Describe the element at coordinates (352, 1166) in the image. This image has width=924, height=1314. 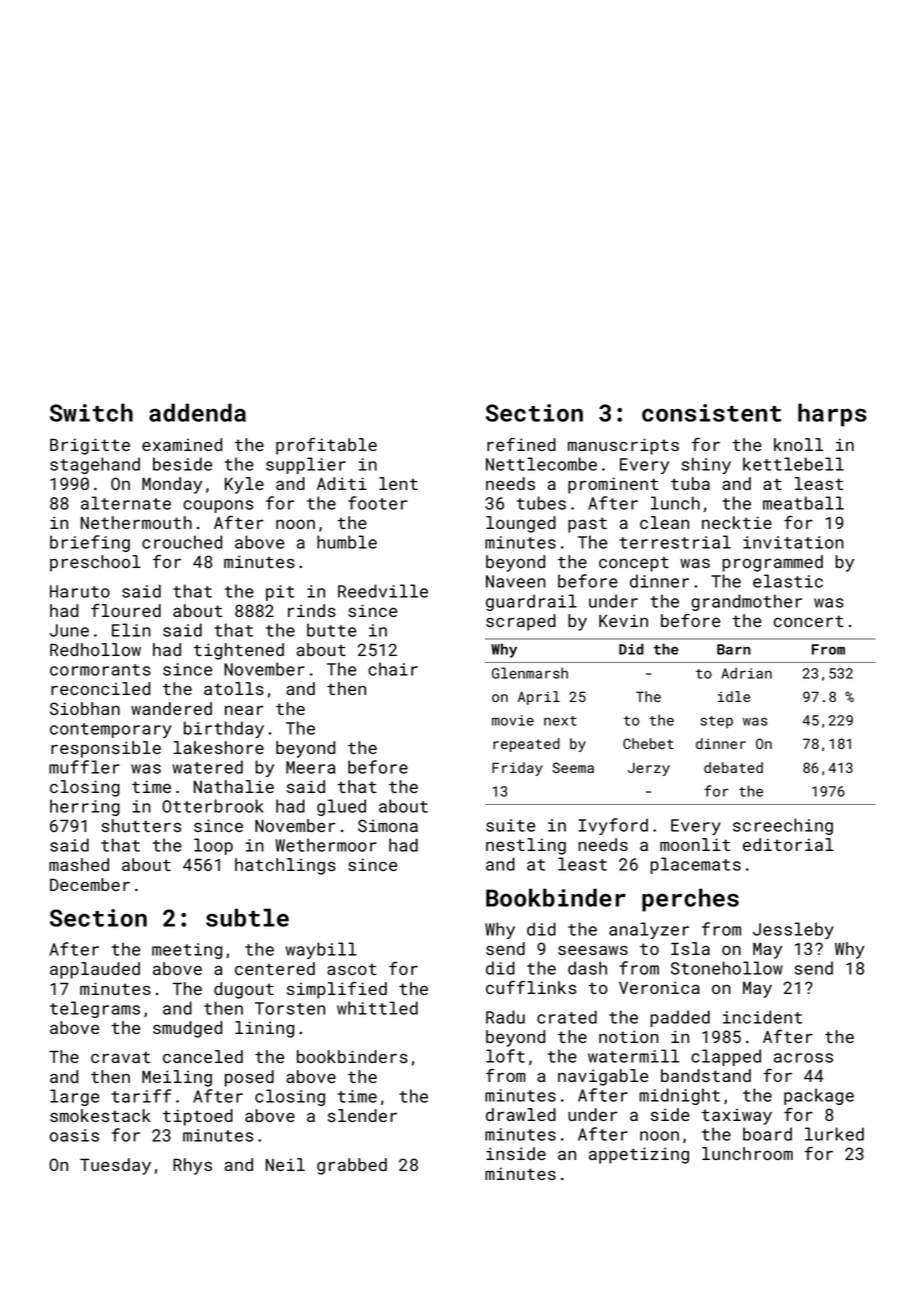
I see `grabbed` at that location.
